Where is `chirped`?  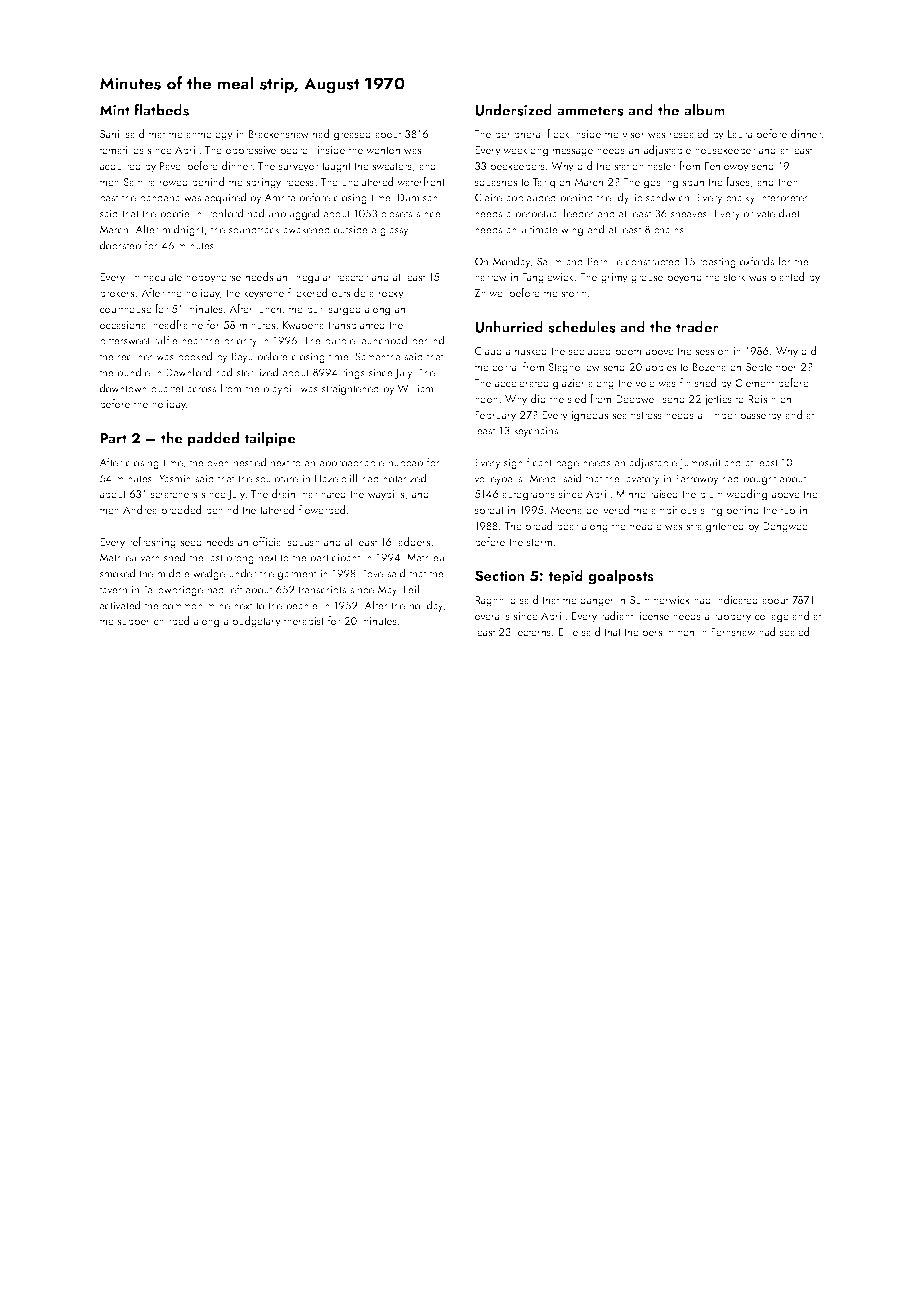 chirped is located at coordinates (171, 622).
